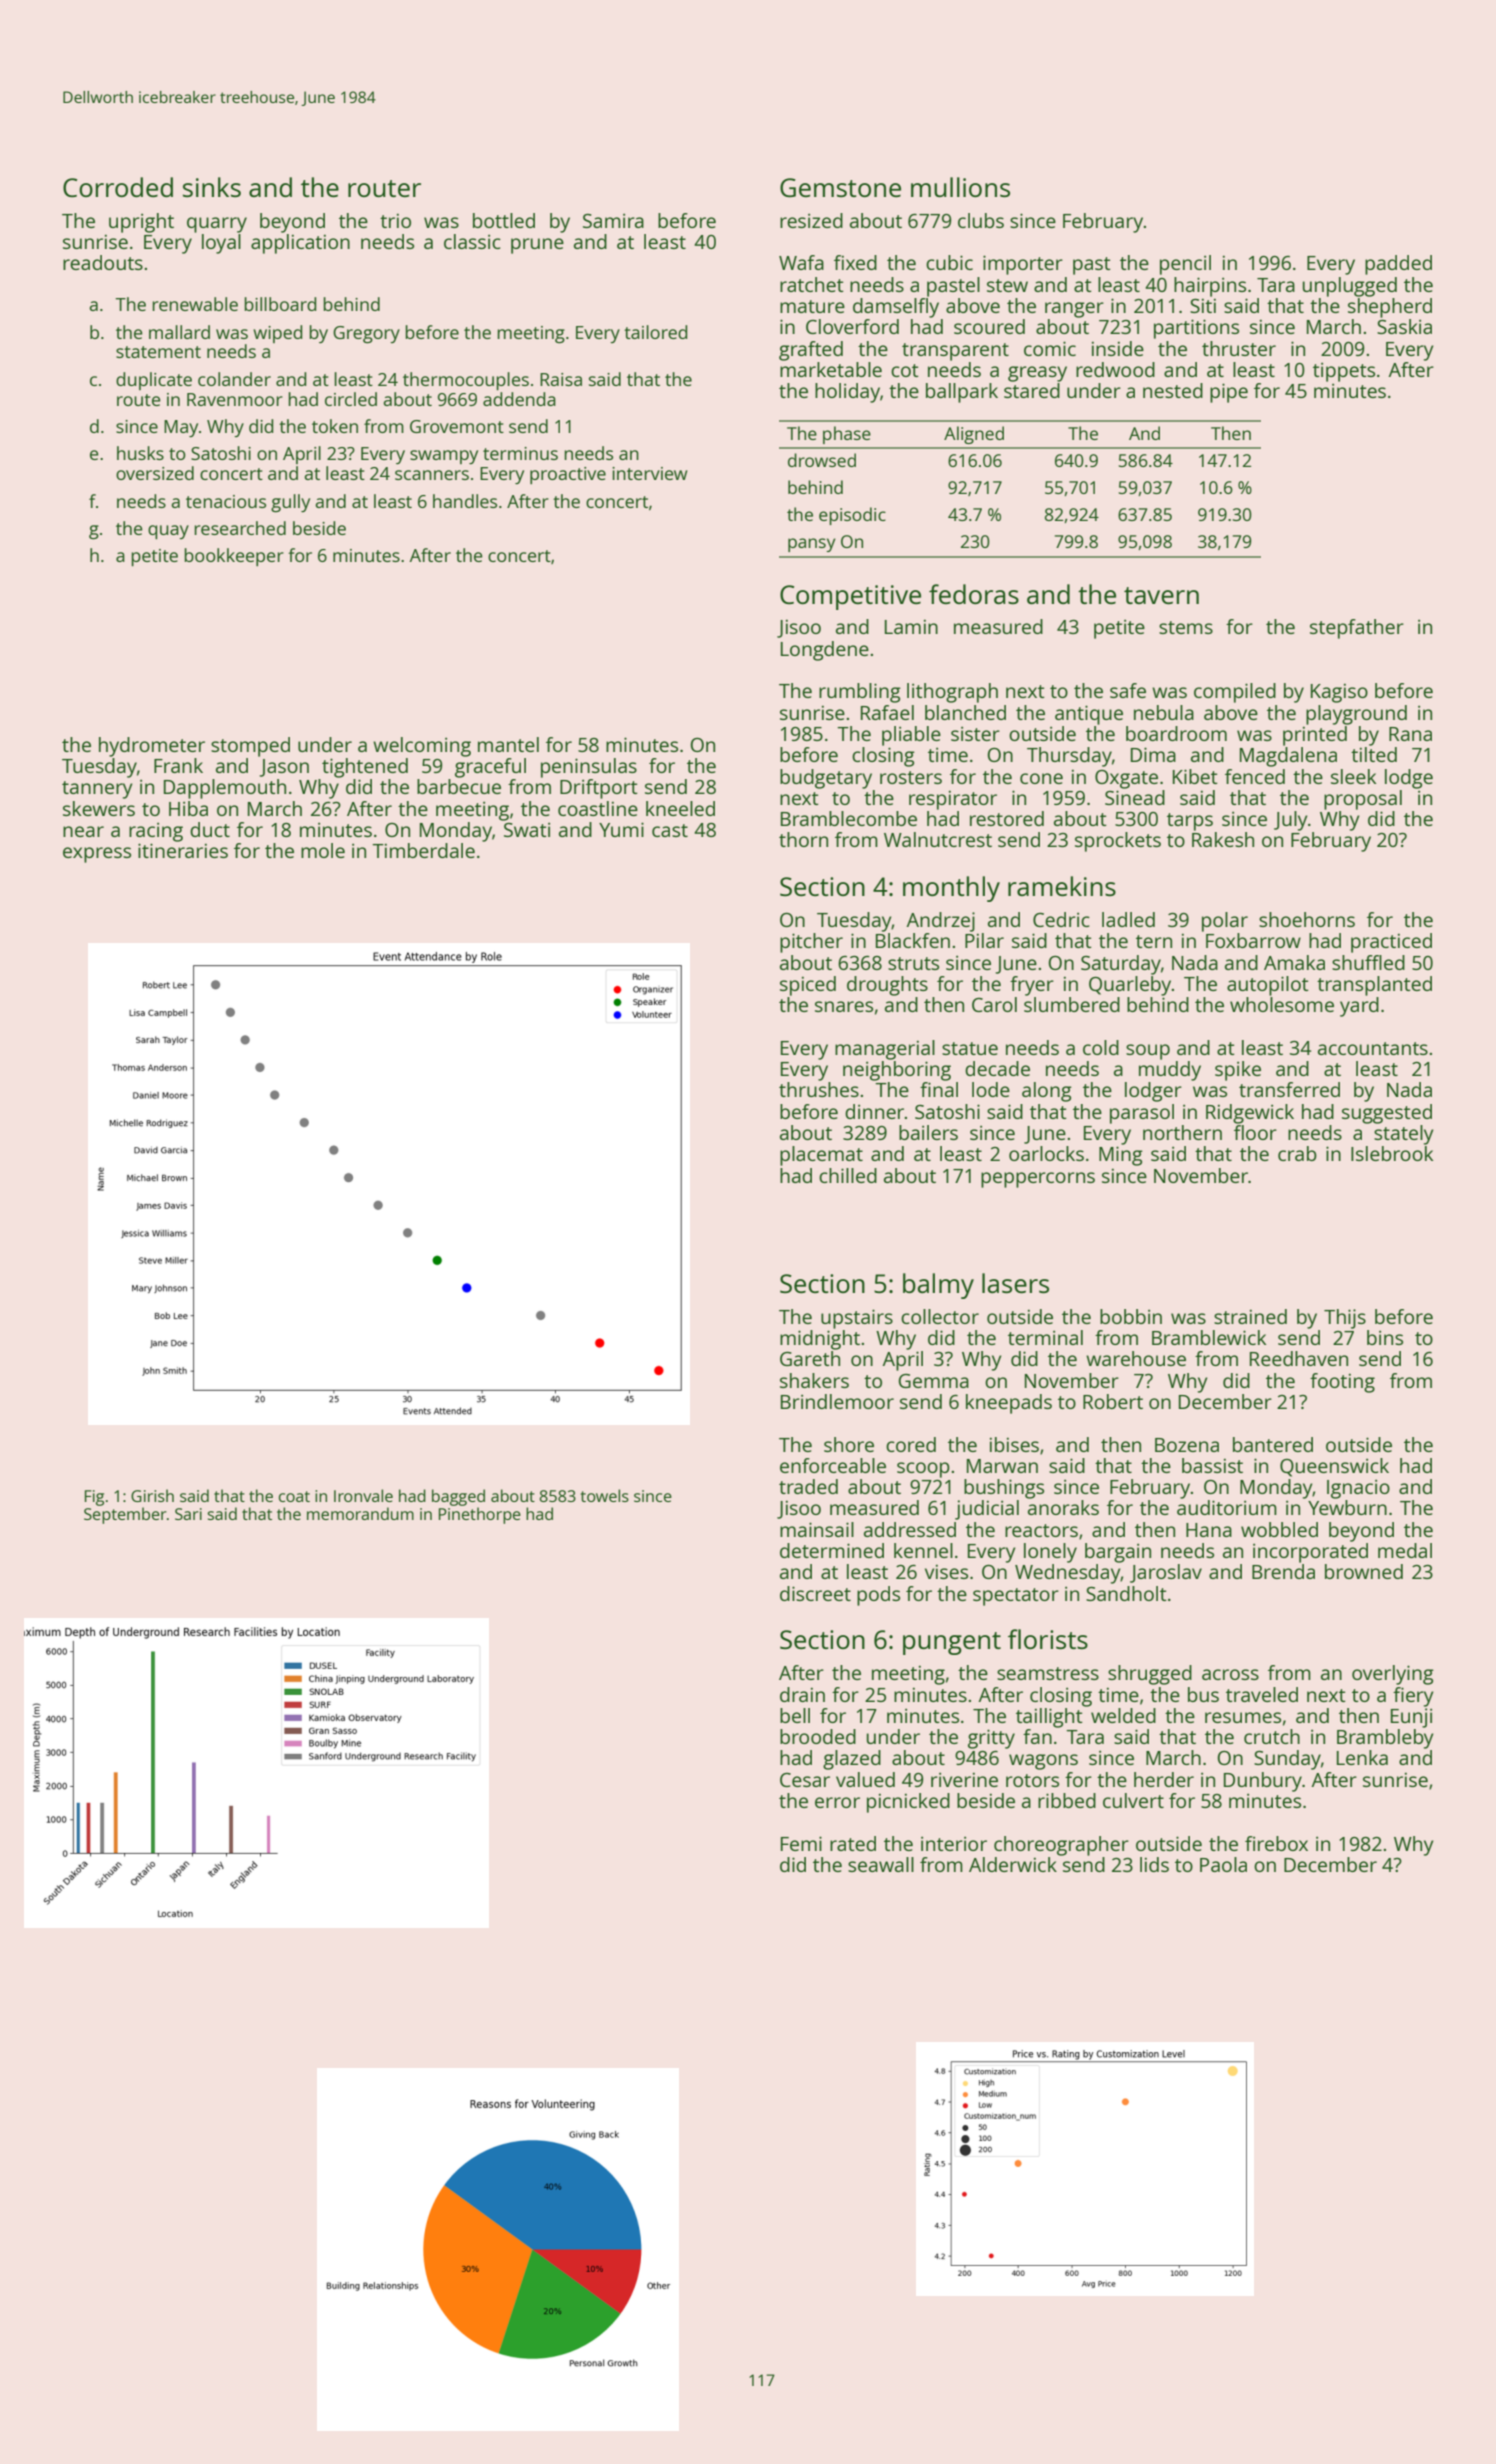 This screenshot has height=2464, width=1496. Describe the element at coordinates (323, 850) in the screenshot. I see `mole` at that location.
